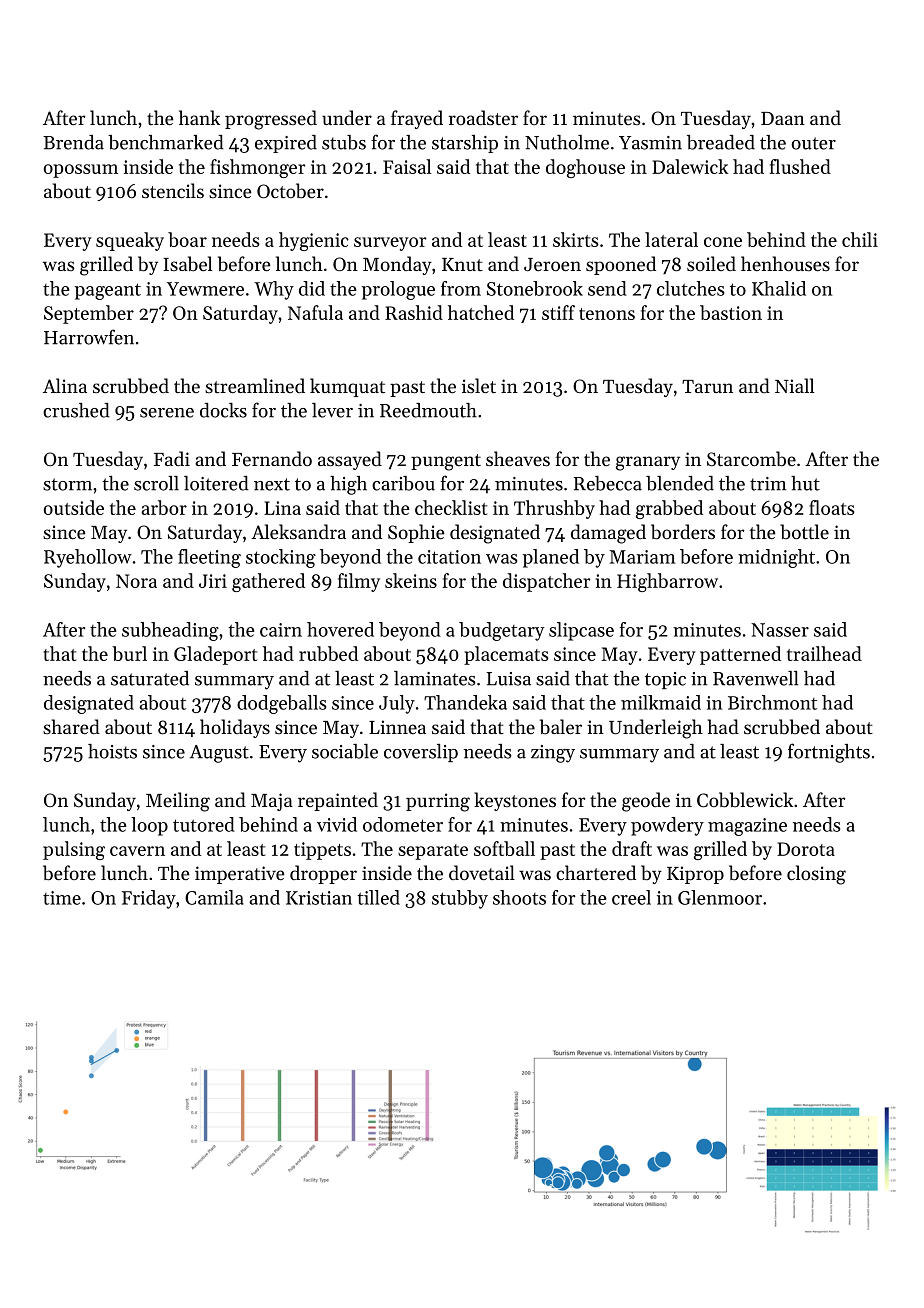 The image size is (924, 1308). I want to click on Daan, so click(783, 118).
